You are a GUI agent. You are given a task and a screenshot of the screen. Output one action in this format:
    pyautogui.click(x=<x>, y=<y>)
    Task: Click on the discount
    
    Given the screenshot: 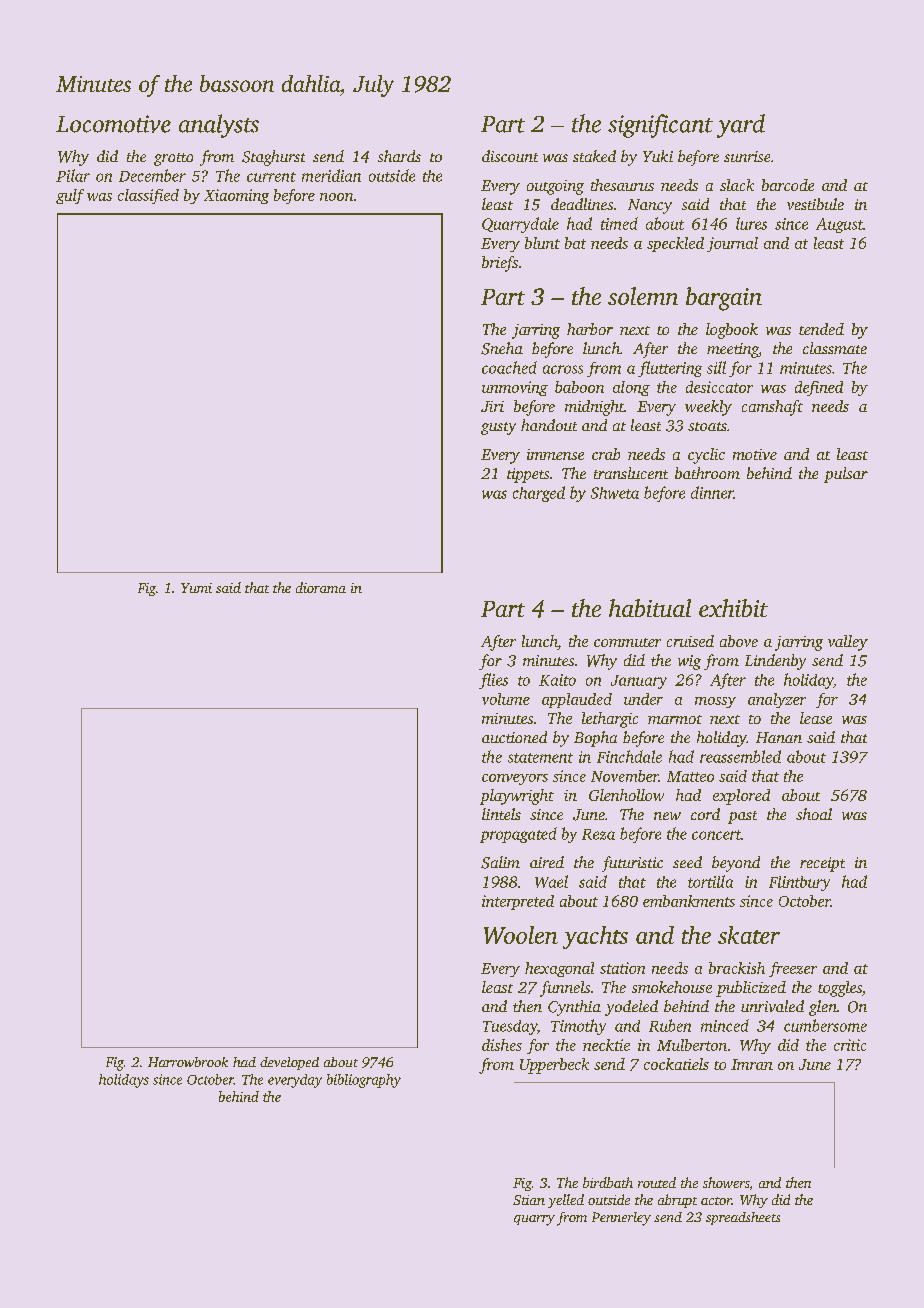 What is the action you would take?
    pyautogui.click(x=510, y=156)
